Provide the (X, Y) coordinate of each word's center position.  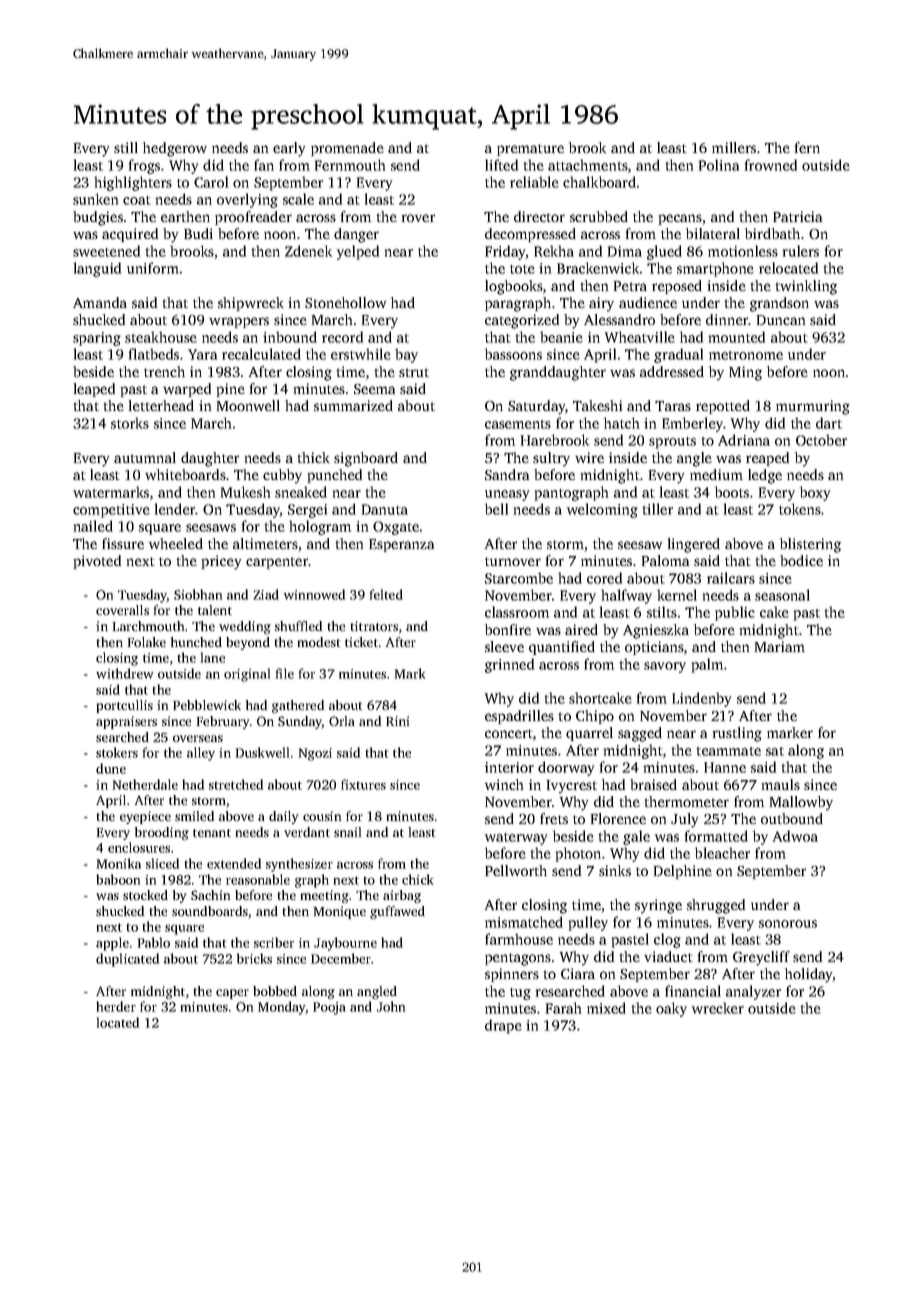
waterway (516, 839)
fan (264, 165)
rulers (801, 251)
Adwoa (795, 836)
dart (829, 423)
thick (314, 457)
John (391, 1006)
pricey (222, 562)
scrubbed (599, 216)
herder (116, 1006)
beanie (561, 337)
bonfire (508, 629)
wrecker (718, 1008)
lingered (694, 545)
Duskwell (262, 752)
